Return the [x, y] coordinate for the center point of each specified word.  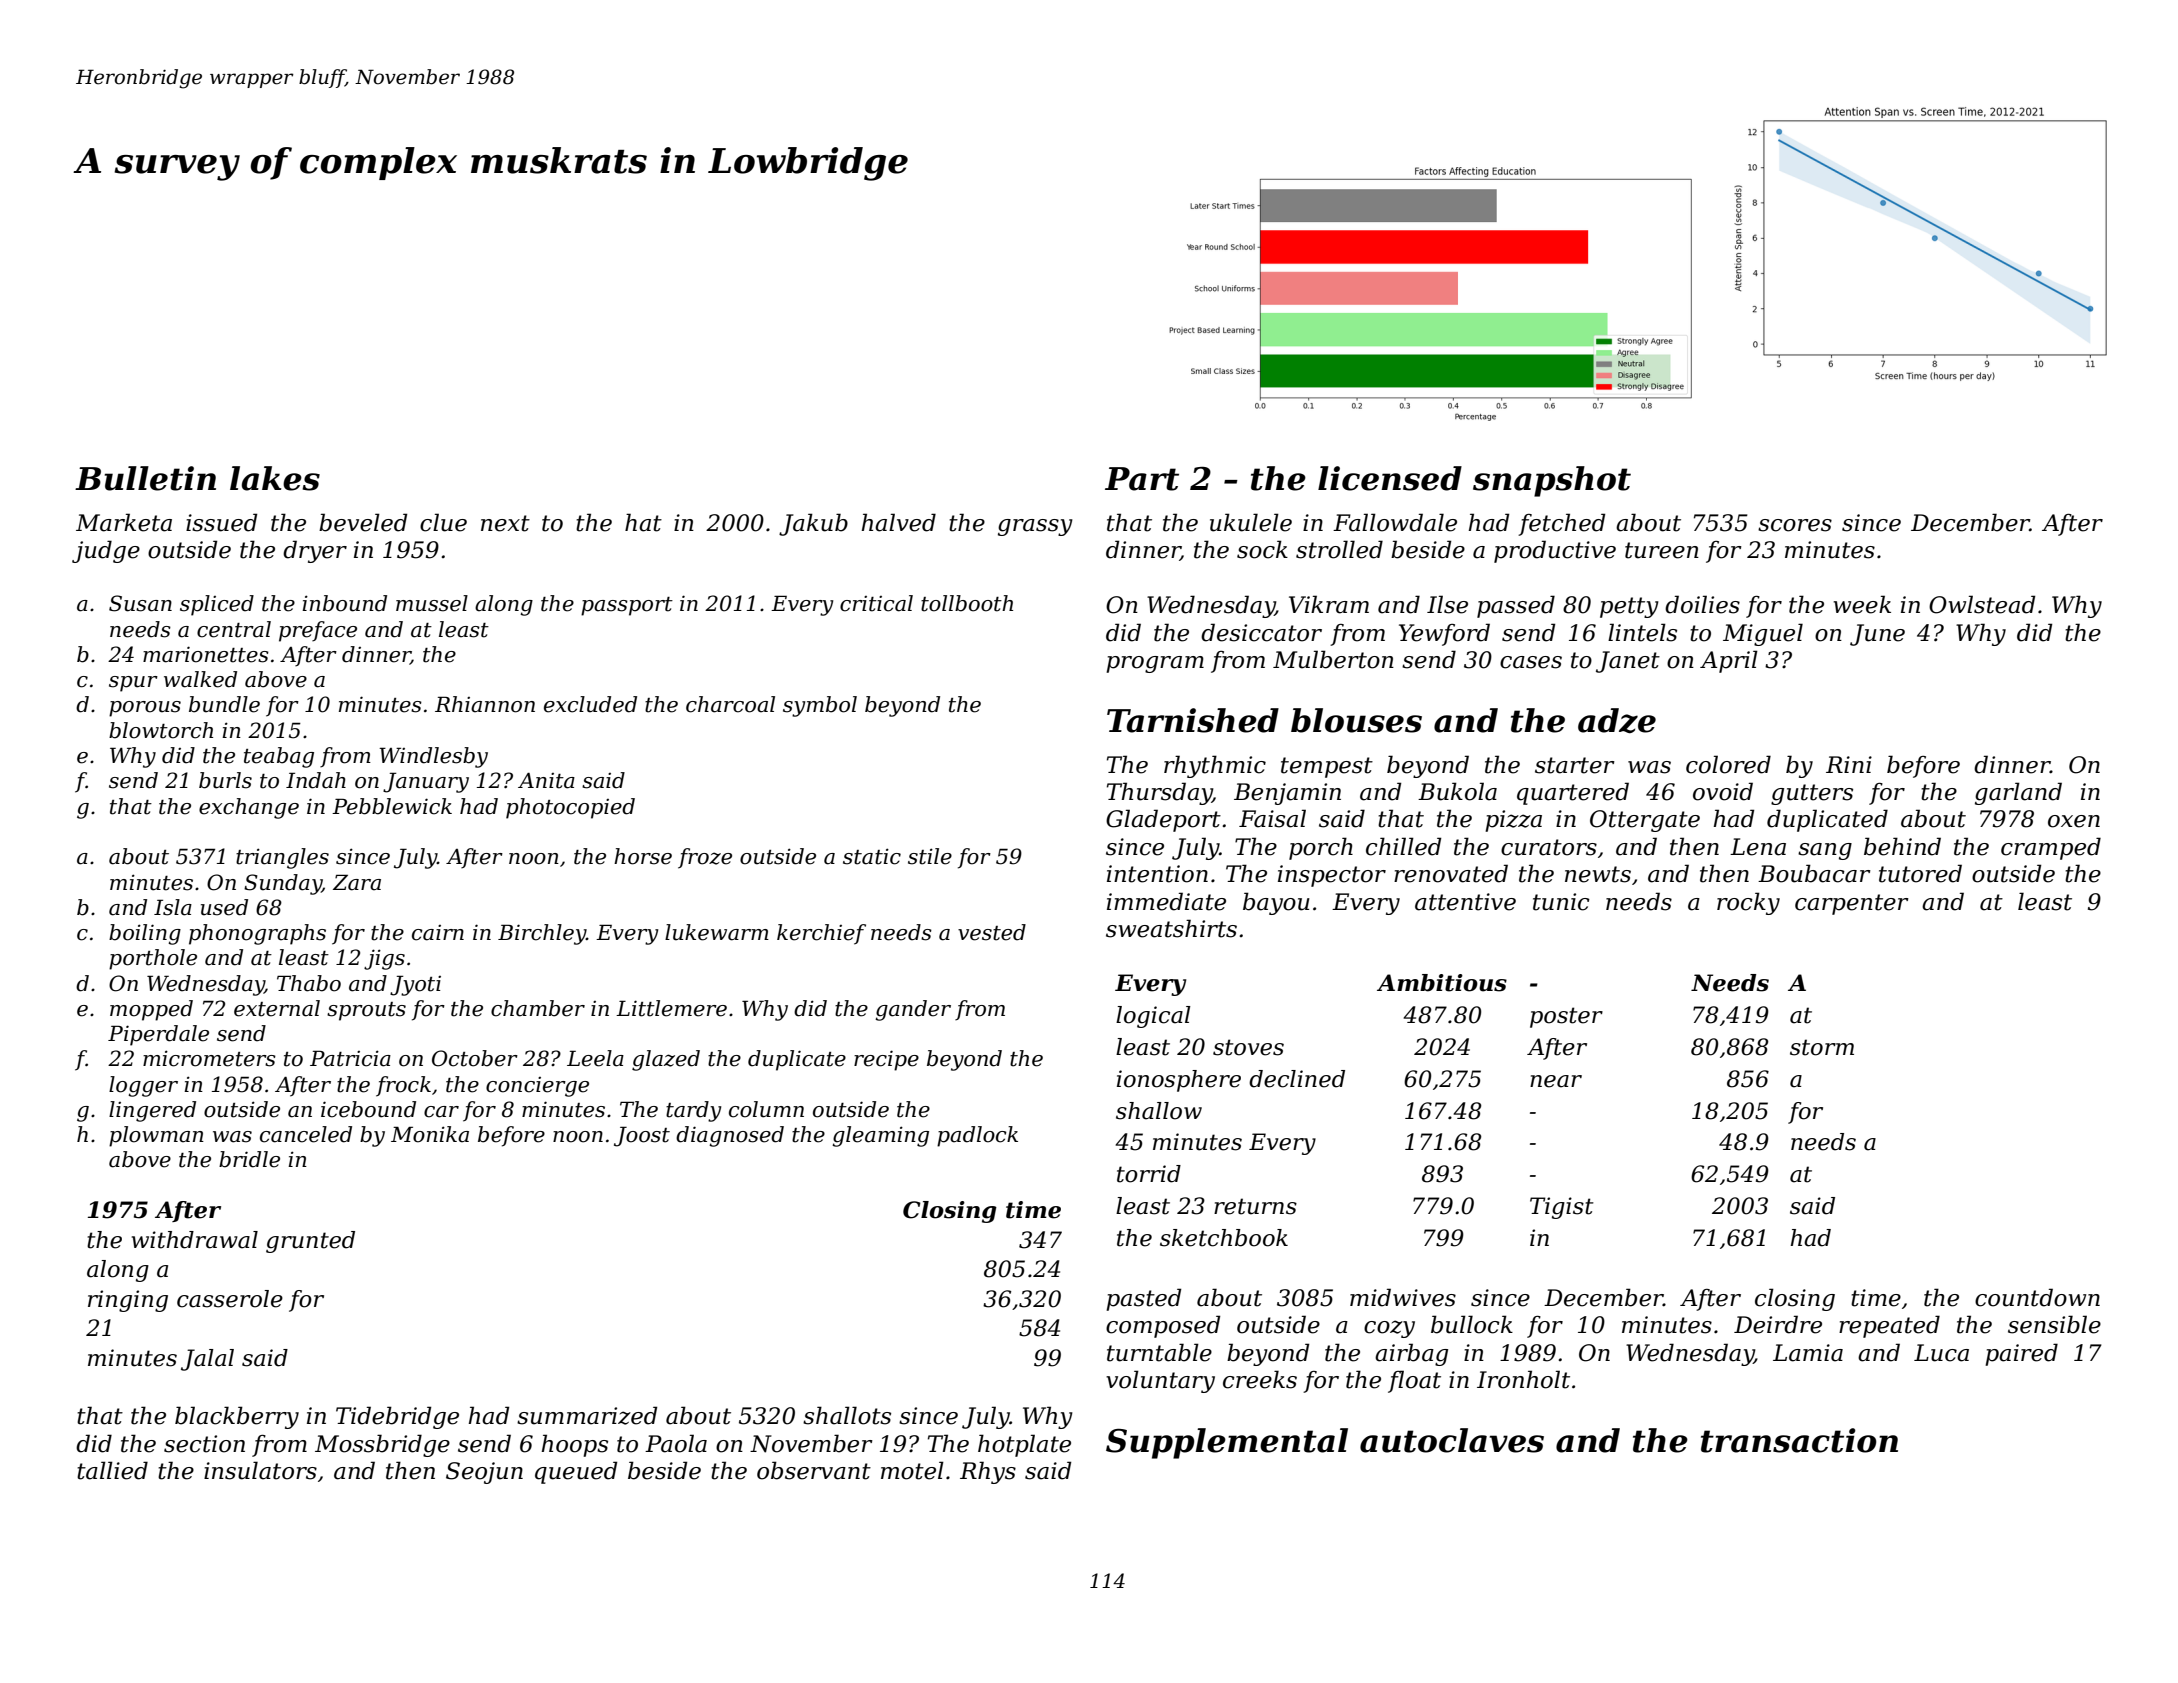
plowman [156, 1136]
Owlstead [1982, 604]
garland [2018, 793]
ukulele [1251, 522]
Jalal [207, 1360]
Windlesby [433, 757]
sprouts [366, 1011]
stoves [1248, 1047]
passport [627, 606]
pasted [1143, 1299]
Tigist [1562, 1208]
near [1556, 1081]
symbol [820, 706]
